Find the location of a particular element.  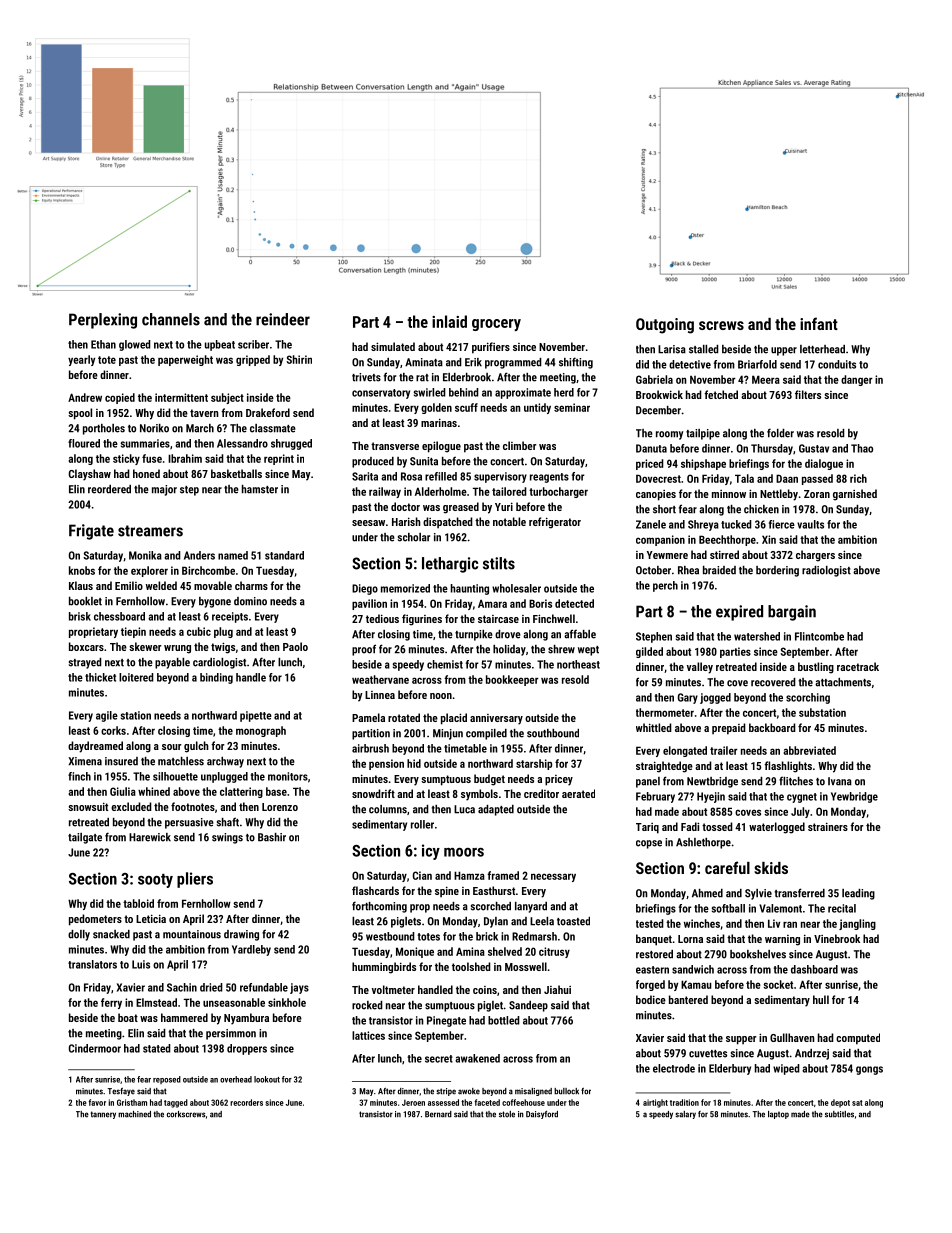

attachments is located at coordinates (843, 682).
